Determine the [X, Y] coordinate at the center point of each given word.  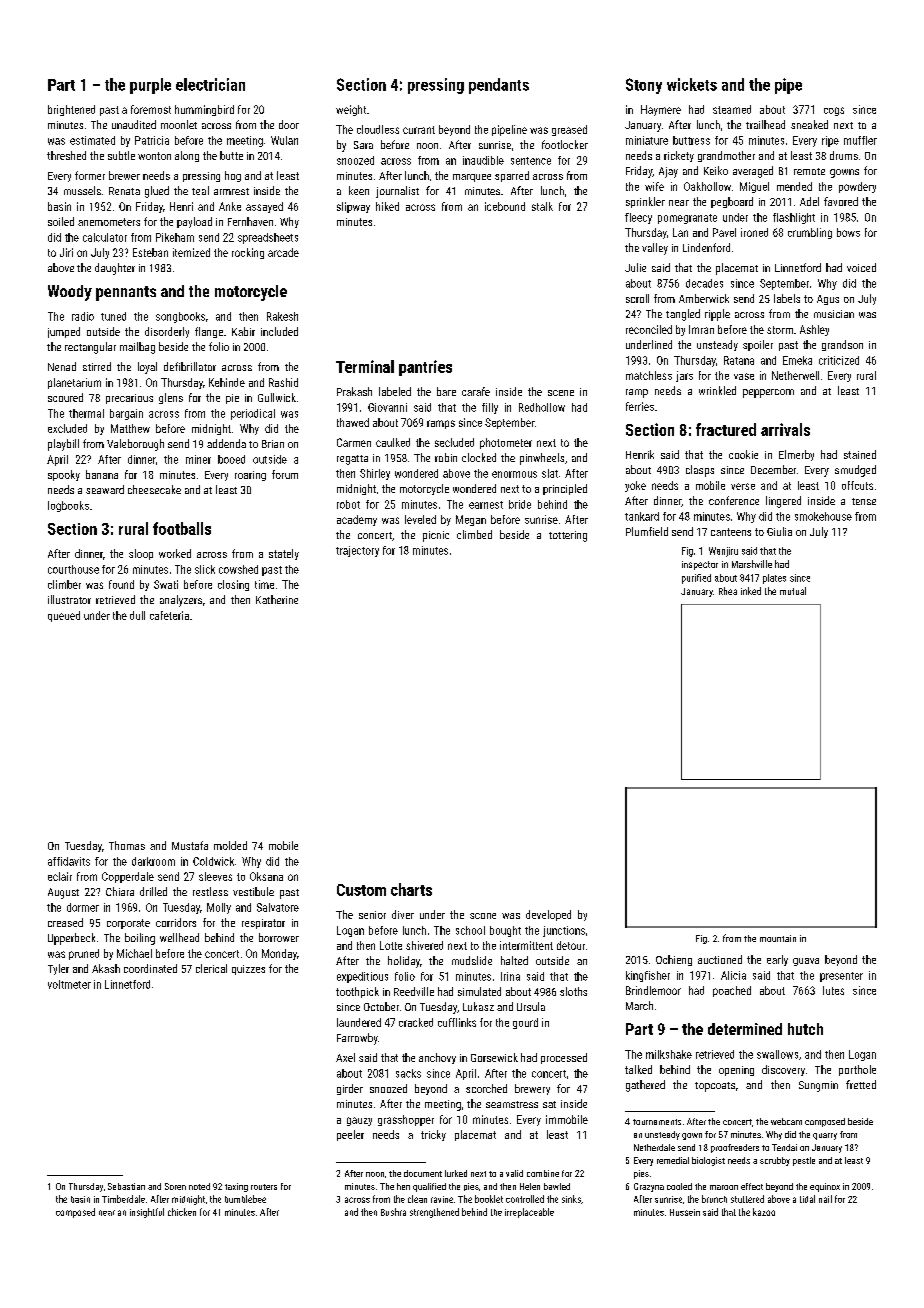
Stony [644, 86]
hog [233, 176]
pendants [499, 86]
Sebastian [126, 1186]
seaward [105, 489]
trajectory [357, 551]
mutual [793, 591]
